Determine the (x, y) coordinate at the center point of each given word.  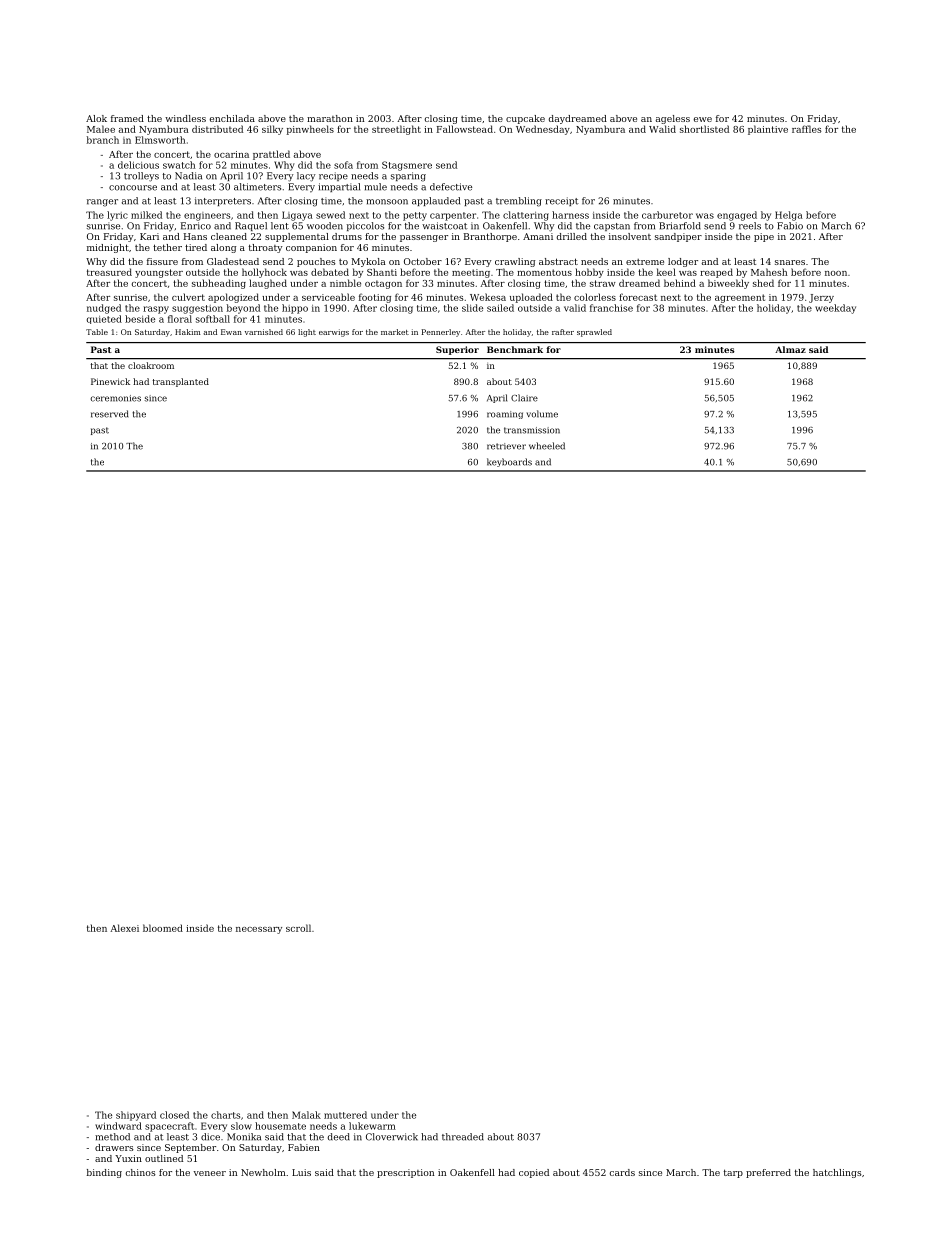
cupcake (525, 119)
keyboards (509, 462)
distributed (217, 129)
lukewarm (372, 1126)
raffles (807, 129)
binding (104, 1173)
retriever (506, 446)
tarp (733, 1173)
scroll (298, 928)
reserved (109, 414)
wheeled (547, 446)
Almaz (790, 349)
